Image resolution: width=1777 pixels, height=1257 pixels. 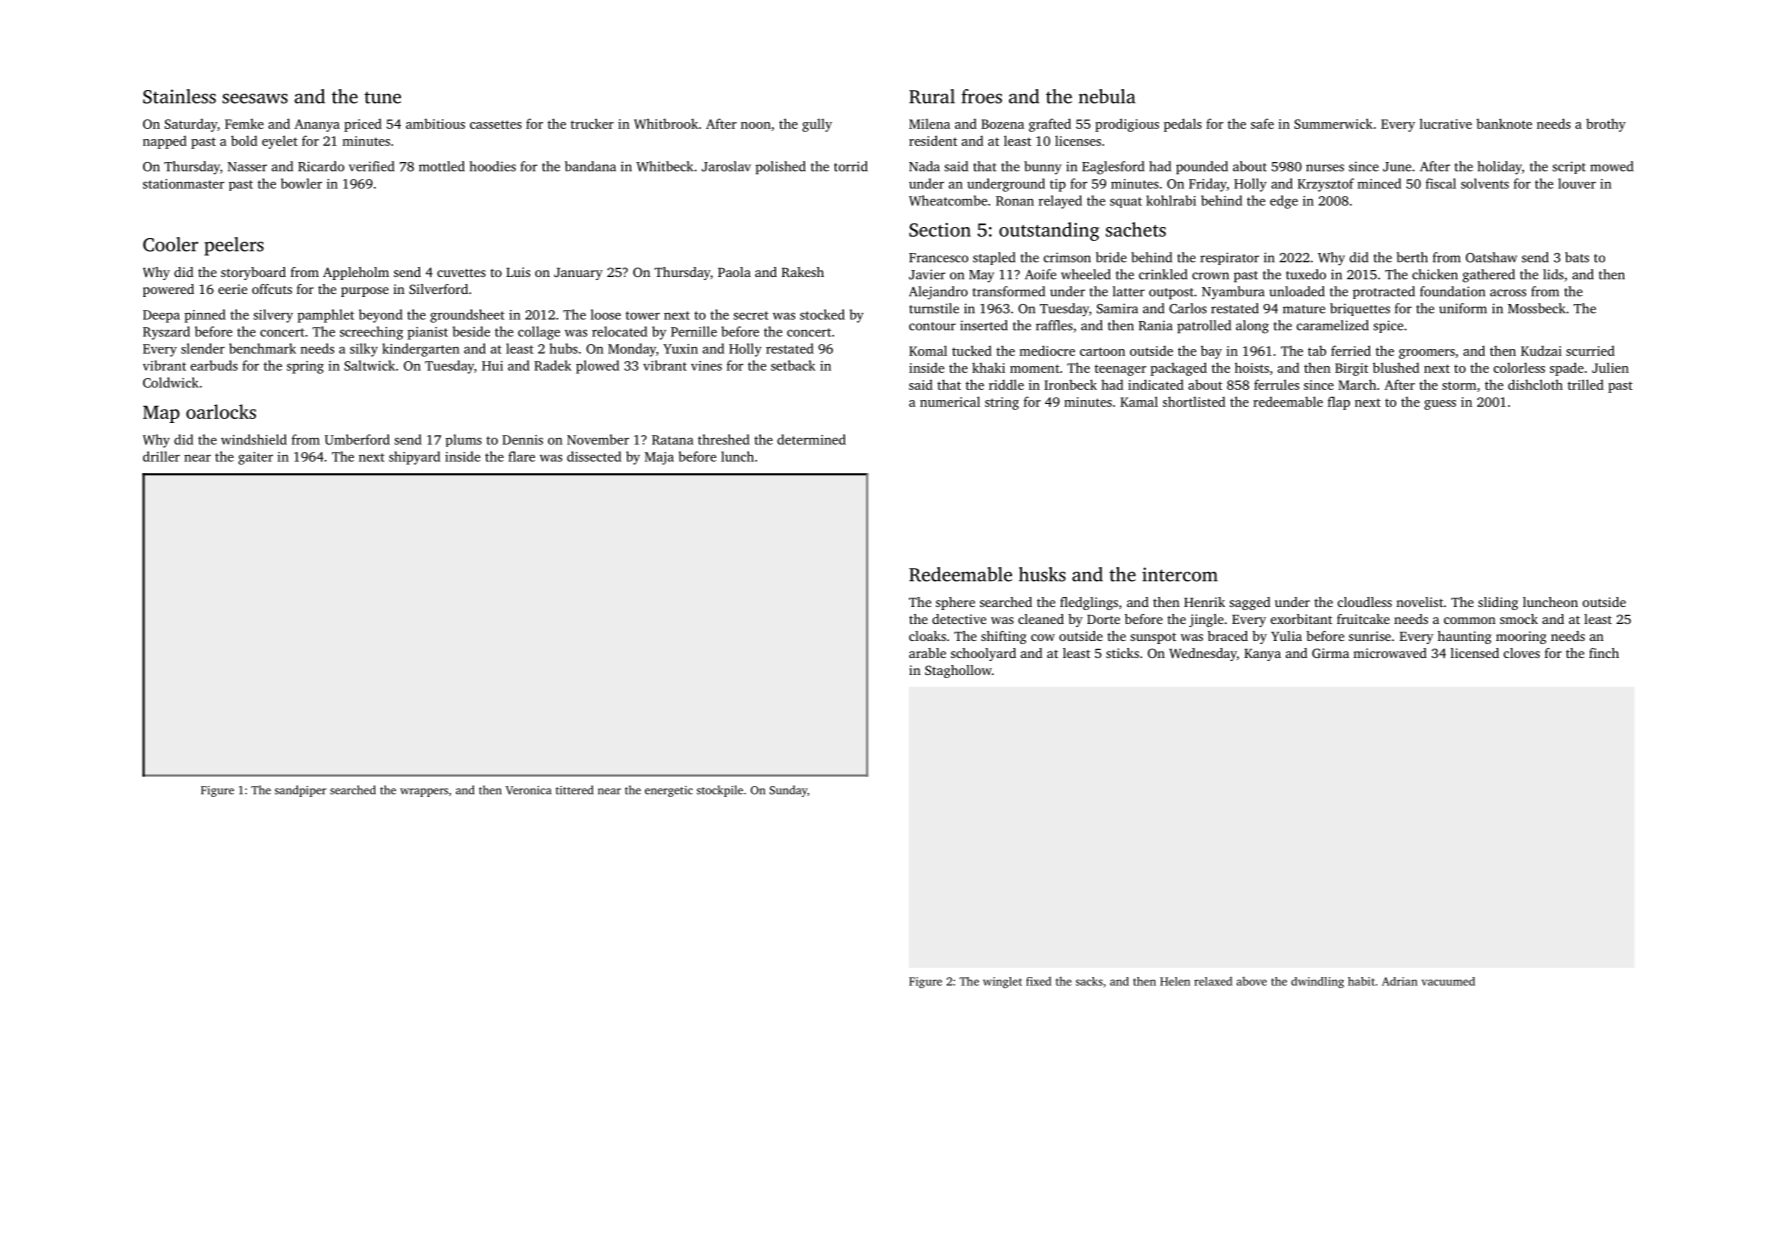 I want to click on sphere, so click(x=955, y=603).
